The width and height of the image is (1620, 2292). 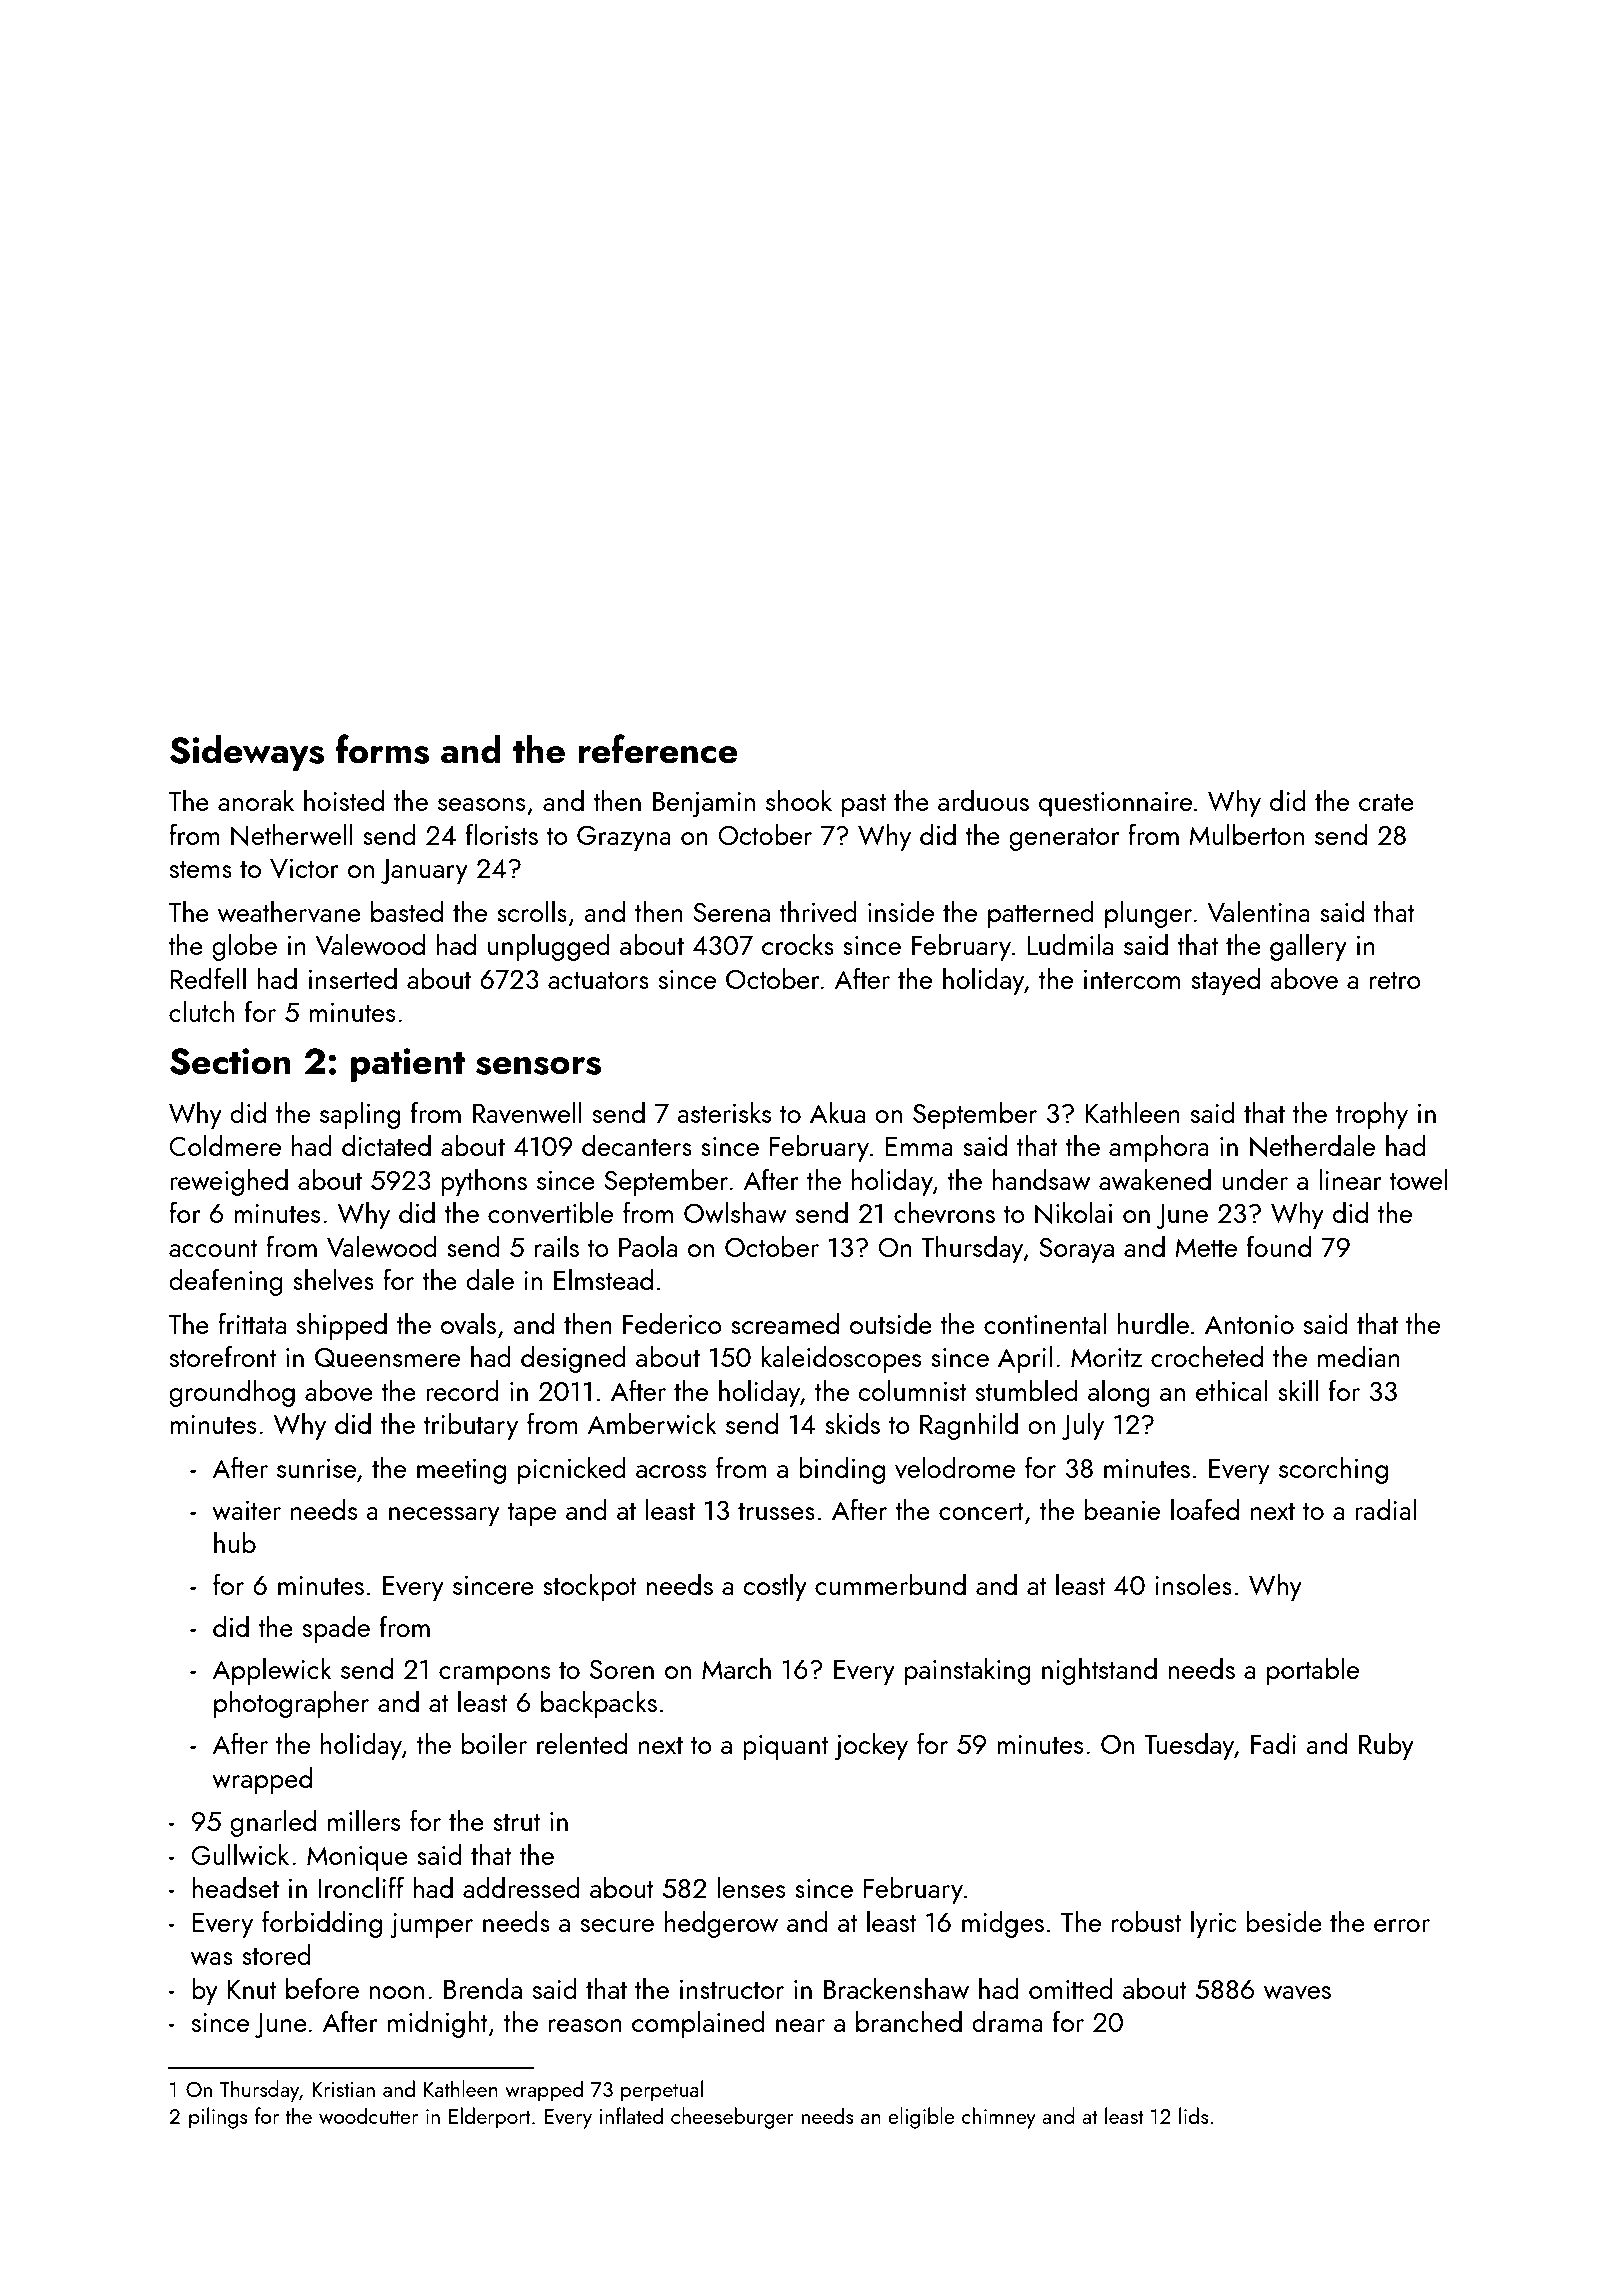 I want to click on forms, so click(x=382, y=749).
